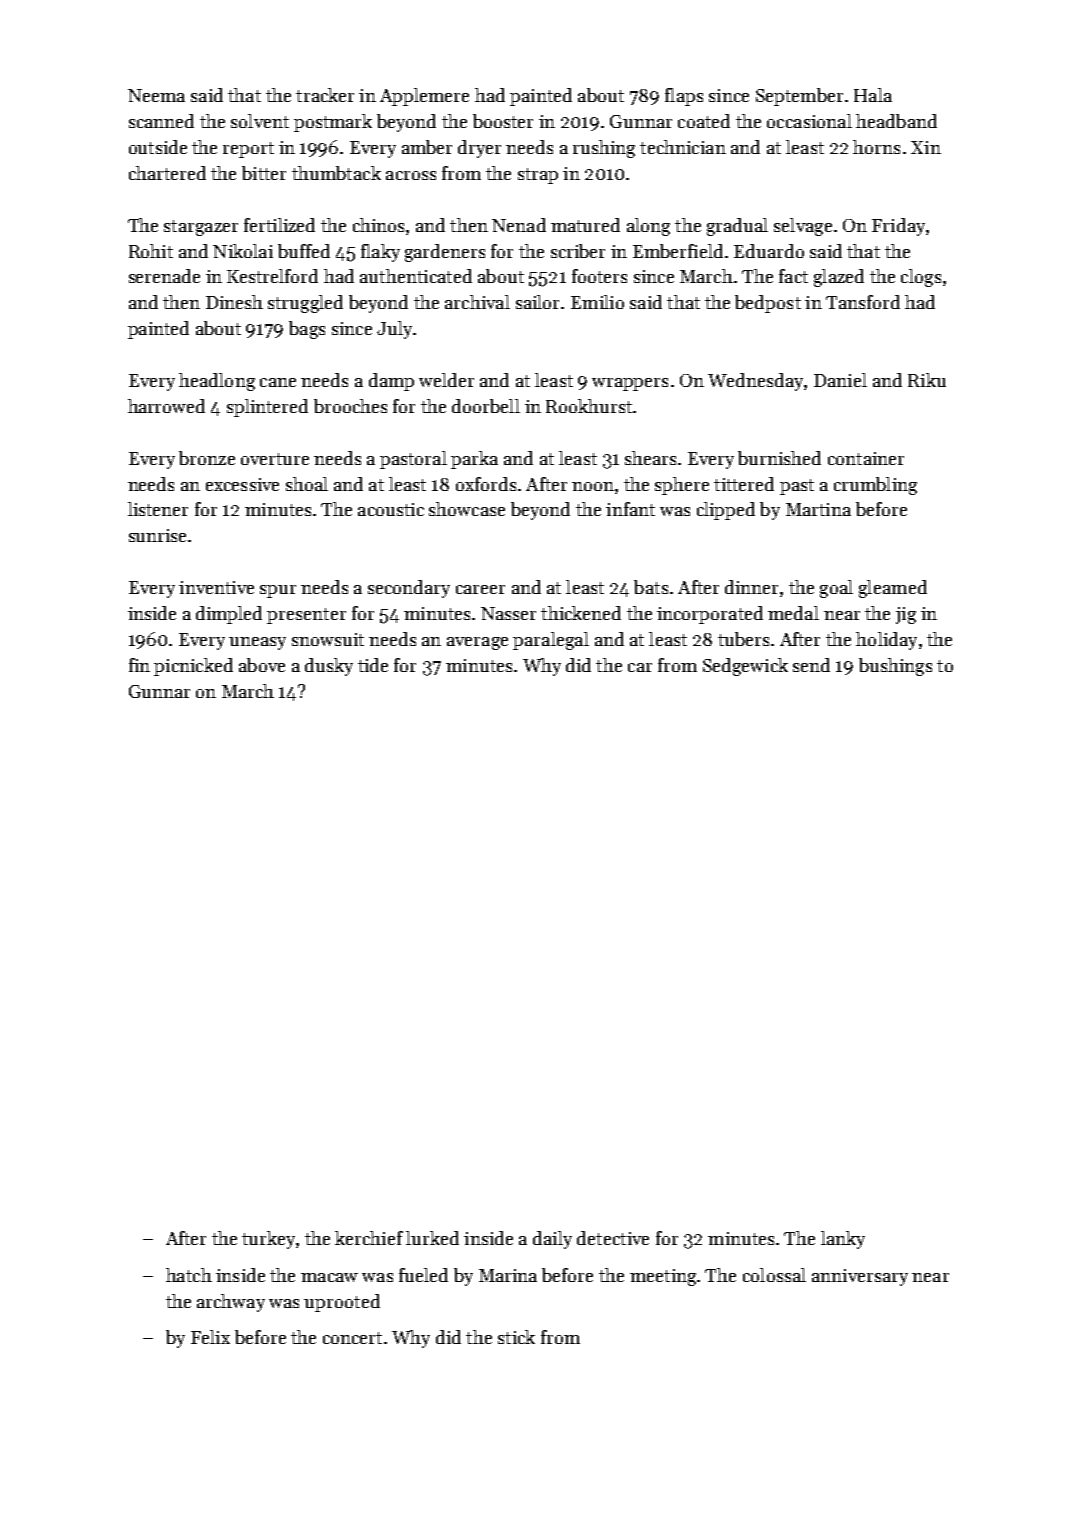  What do you see at coordinates (432, 1238) in the screenshot?
I see `lurked` at bounding box center [432, 1238].
